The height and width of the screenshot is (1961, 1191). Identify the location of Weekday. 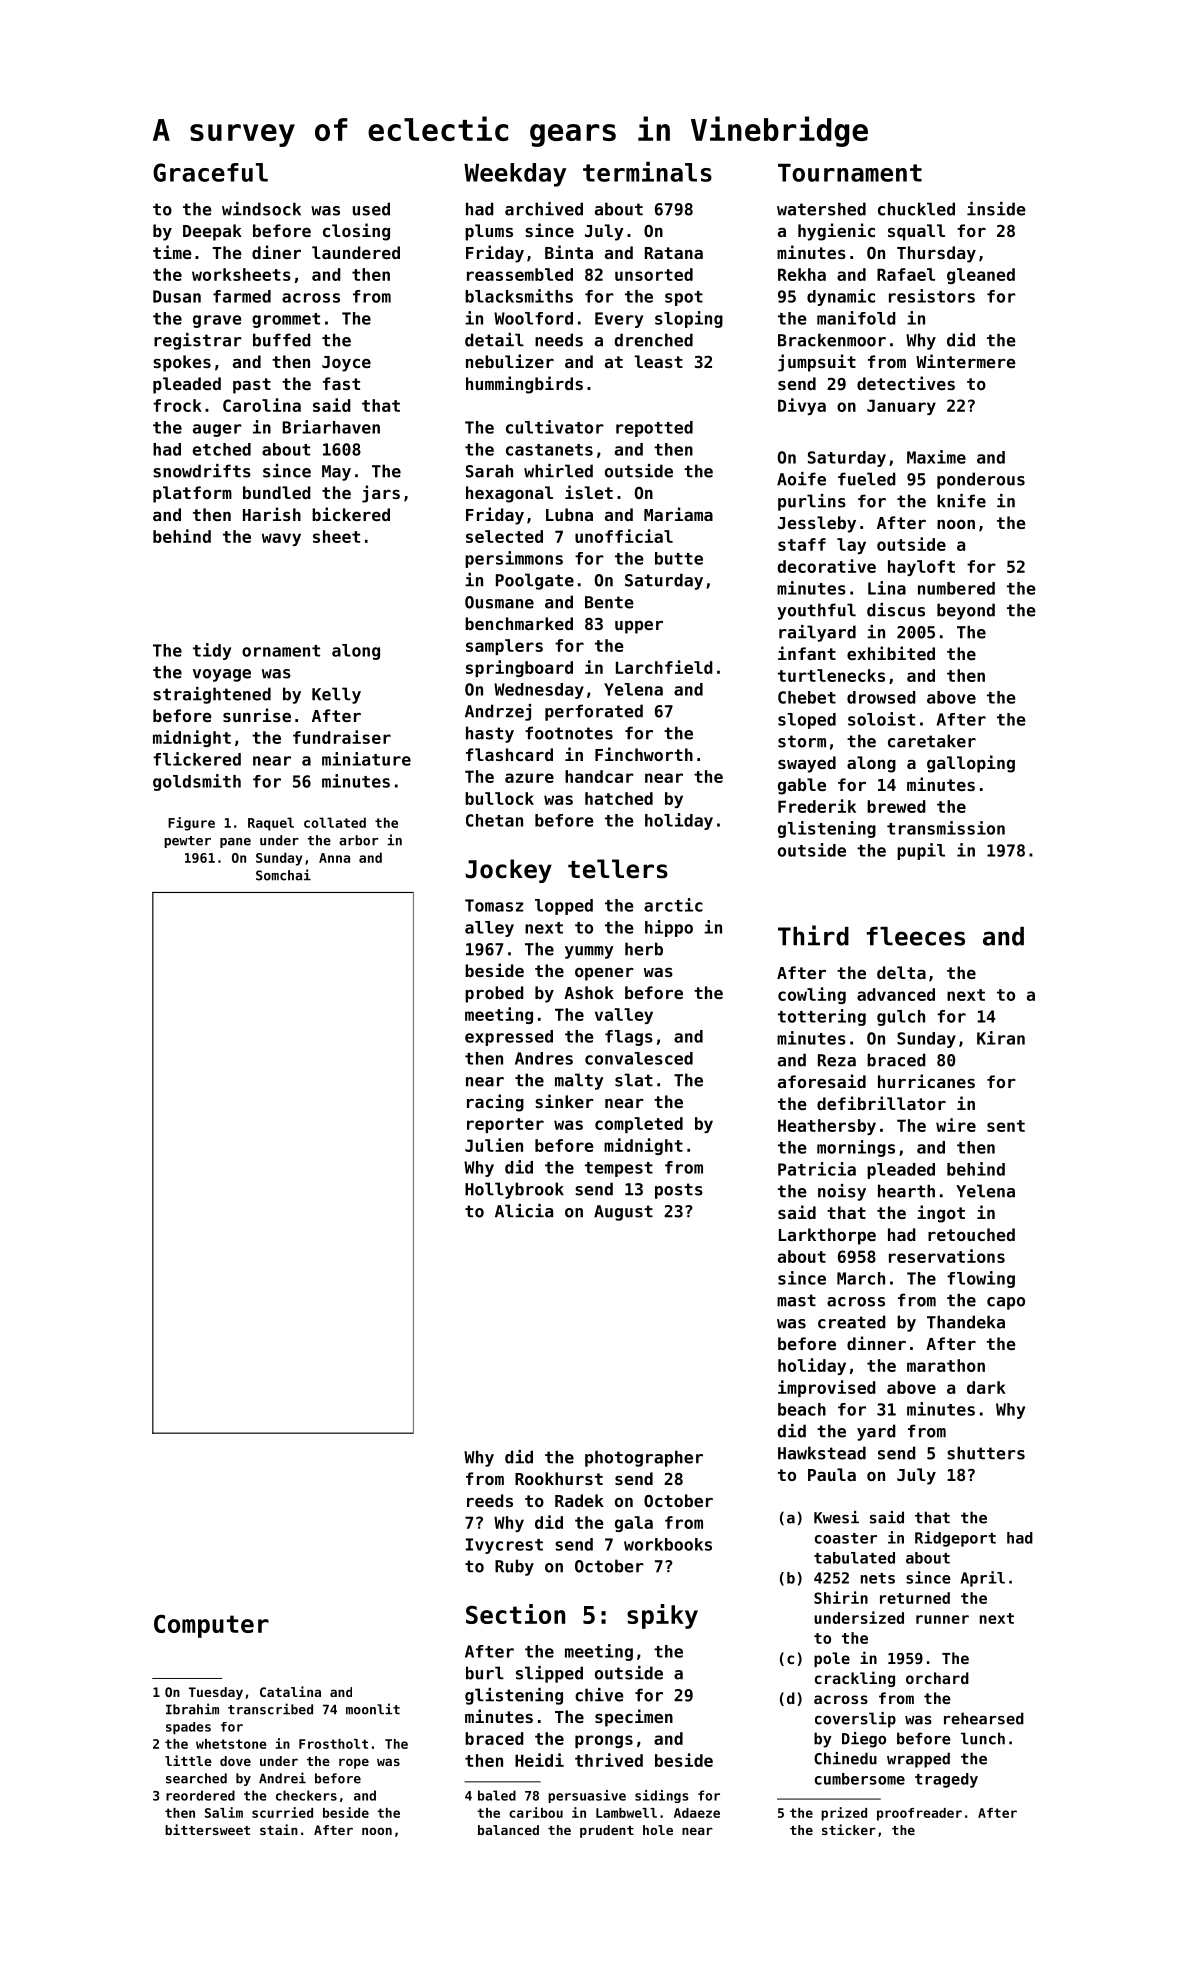
(515, 175).
